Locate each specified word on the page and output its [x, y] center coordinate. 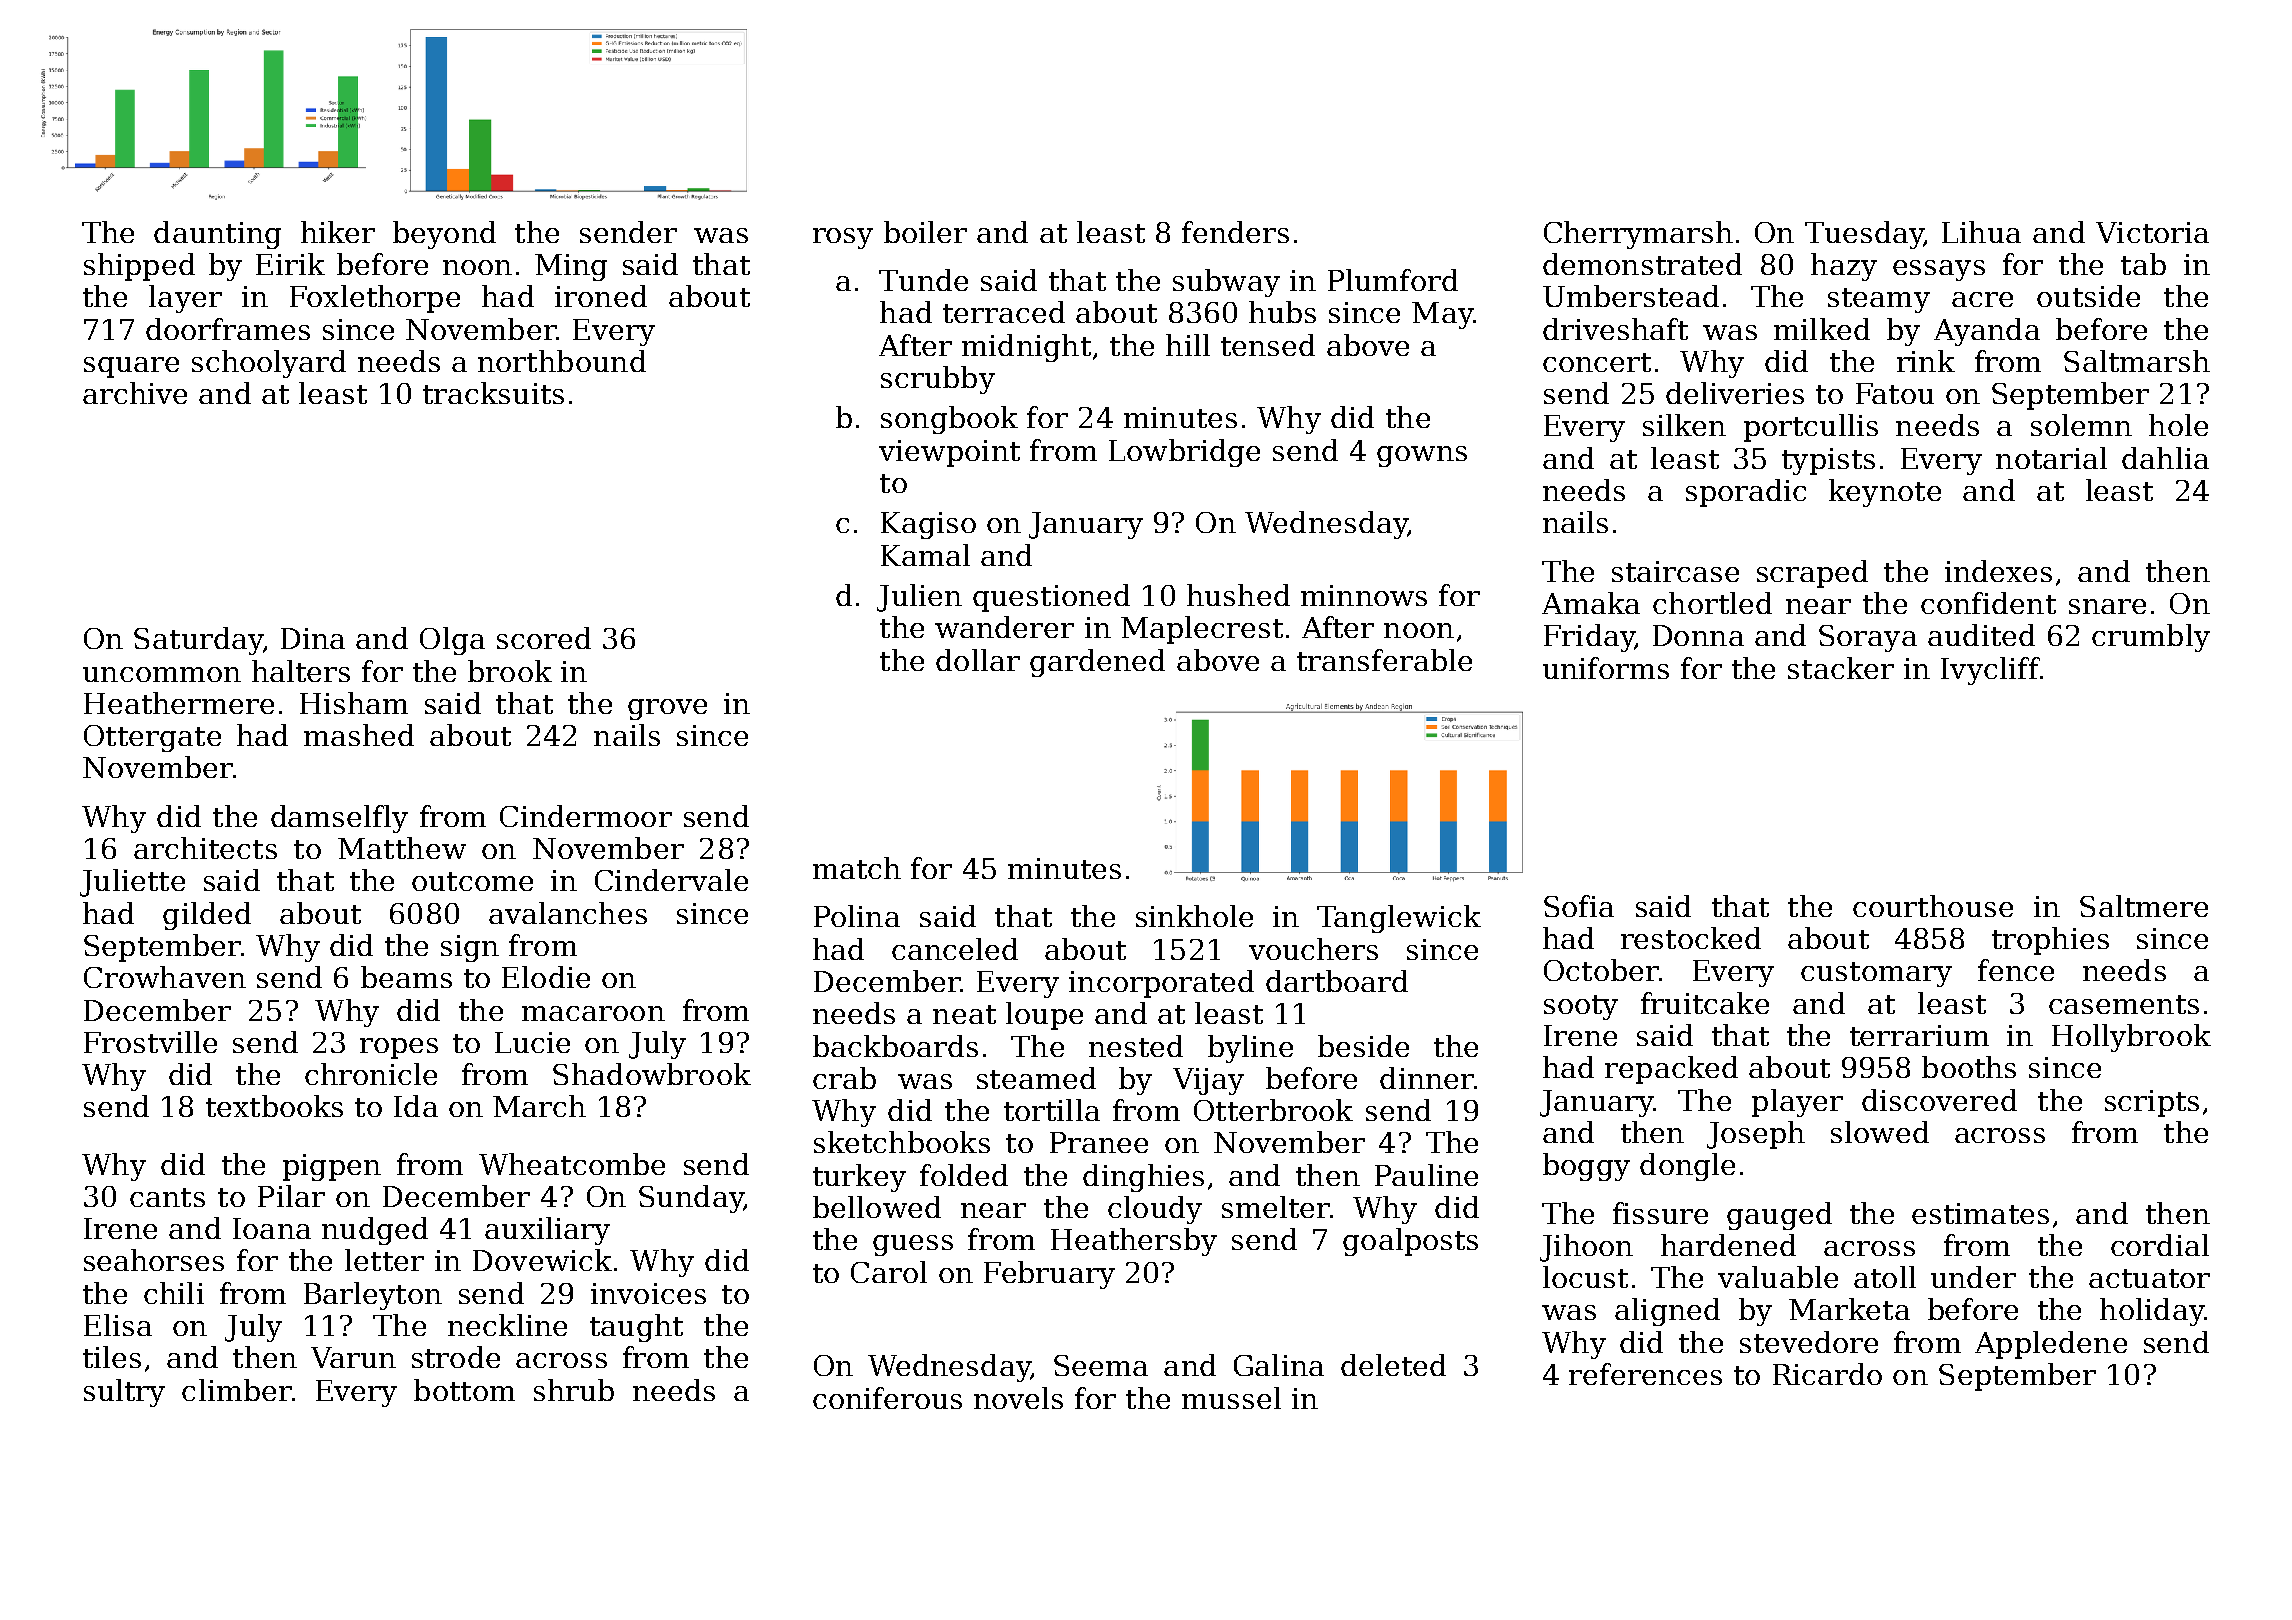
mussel [1231, 1398]
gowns [1422, 456]
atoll [1885, 1277]
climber [236, 1390]
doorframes [228, 329]
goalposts [1410, 1242]
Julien [919, 598]
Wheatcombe [572, 1164]
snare [2107, 606]
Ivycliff [1990, 671]
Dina [313, 638]
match [857, 868]
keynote [1885, 493]
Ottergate [152, 738]
